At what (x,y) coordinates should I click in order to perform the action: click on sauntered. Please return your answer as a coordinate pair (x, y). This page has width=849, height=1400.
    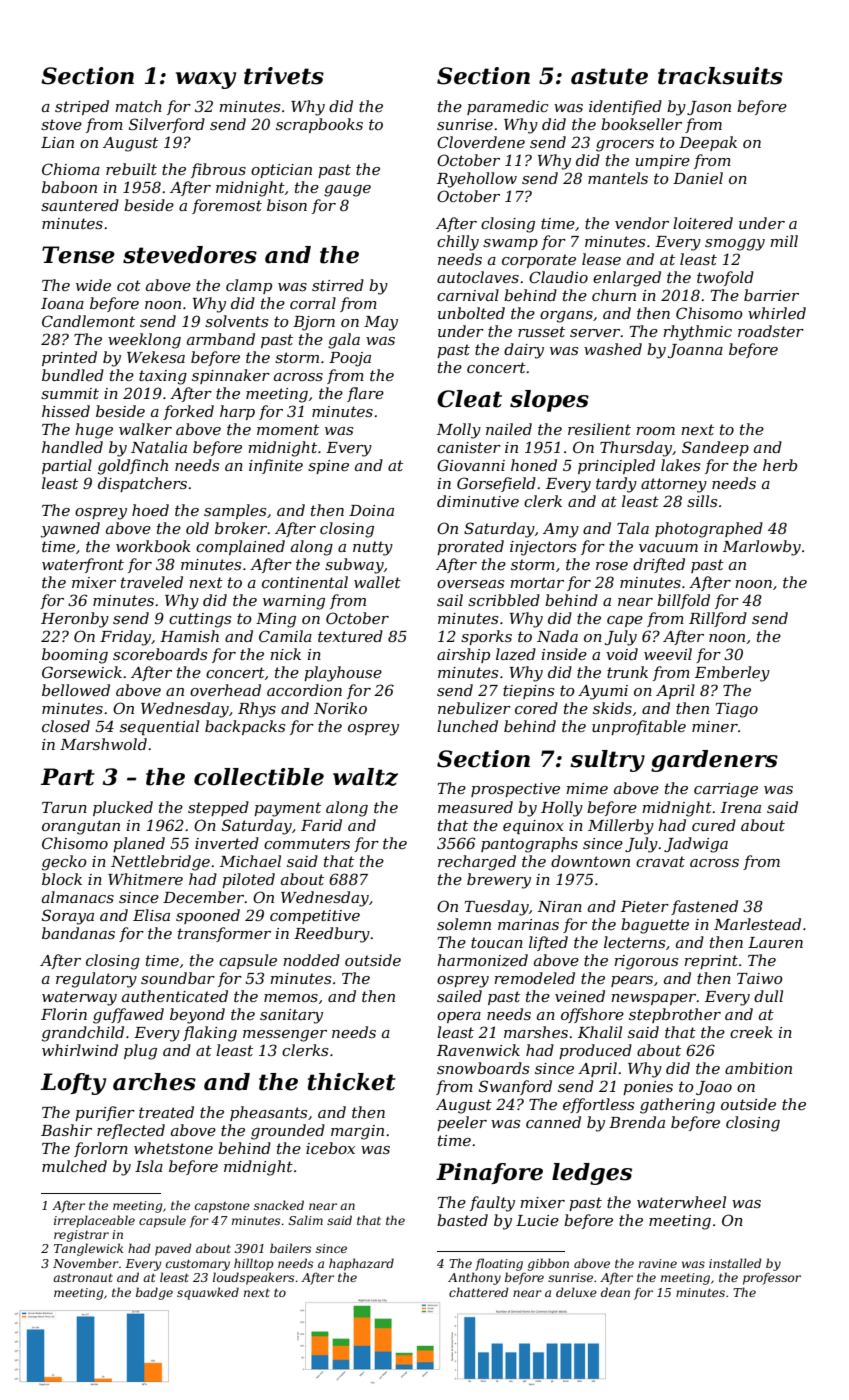
    Looking at the image, I should click on (80, 205).
